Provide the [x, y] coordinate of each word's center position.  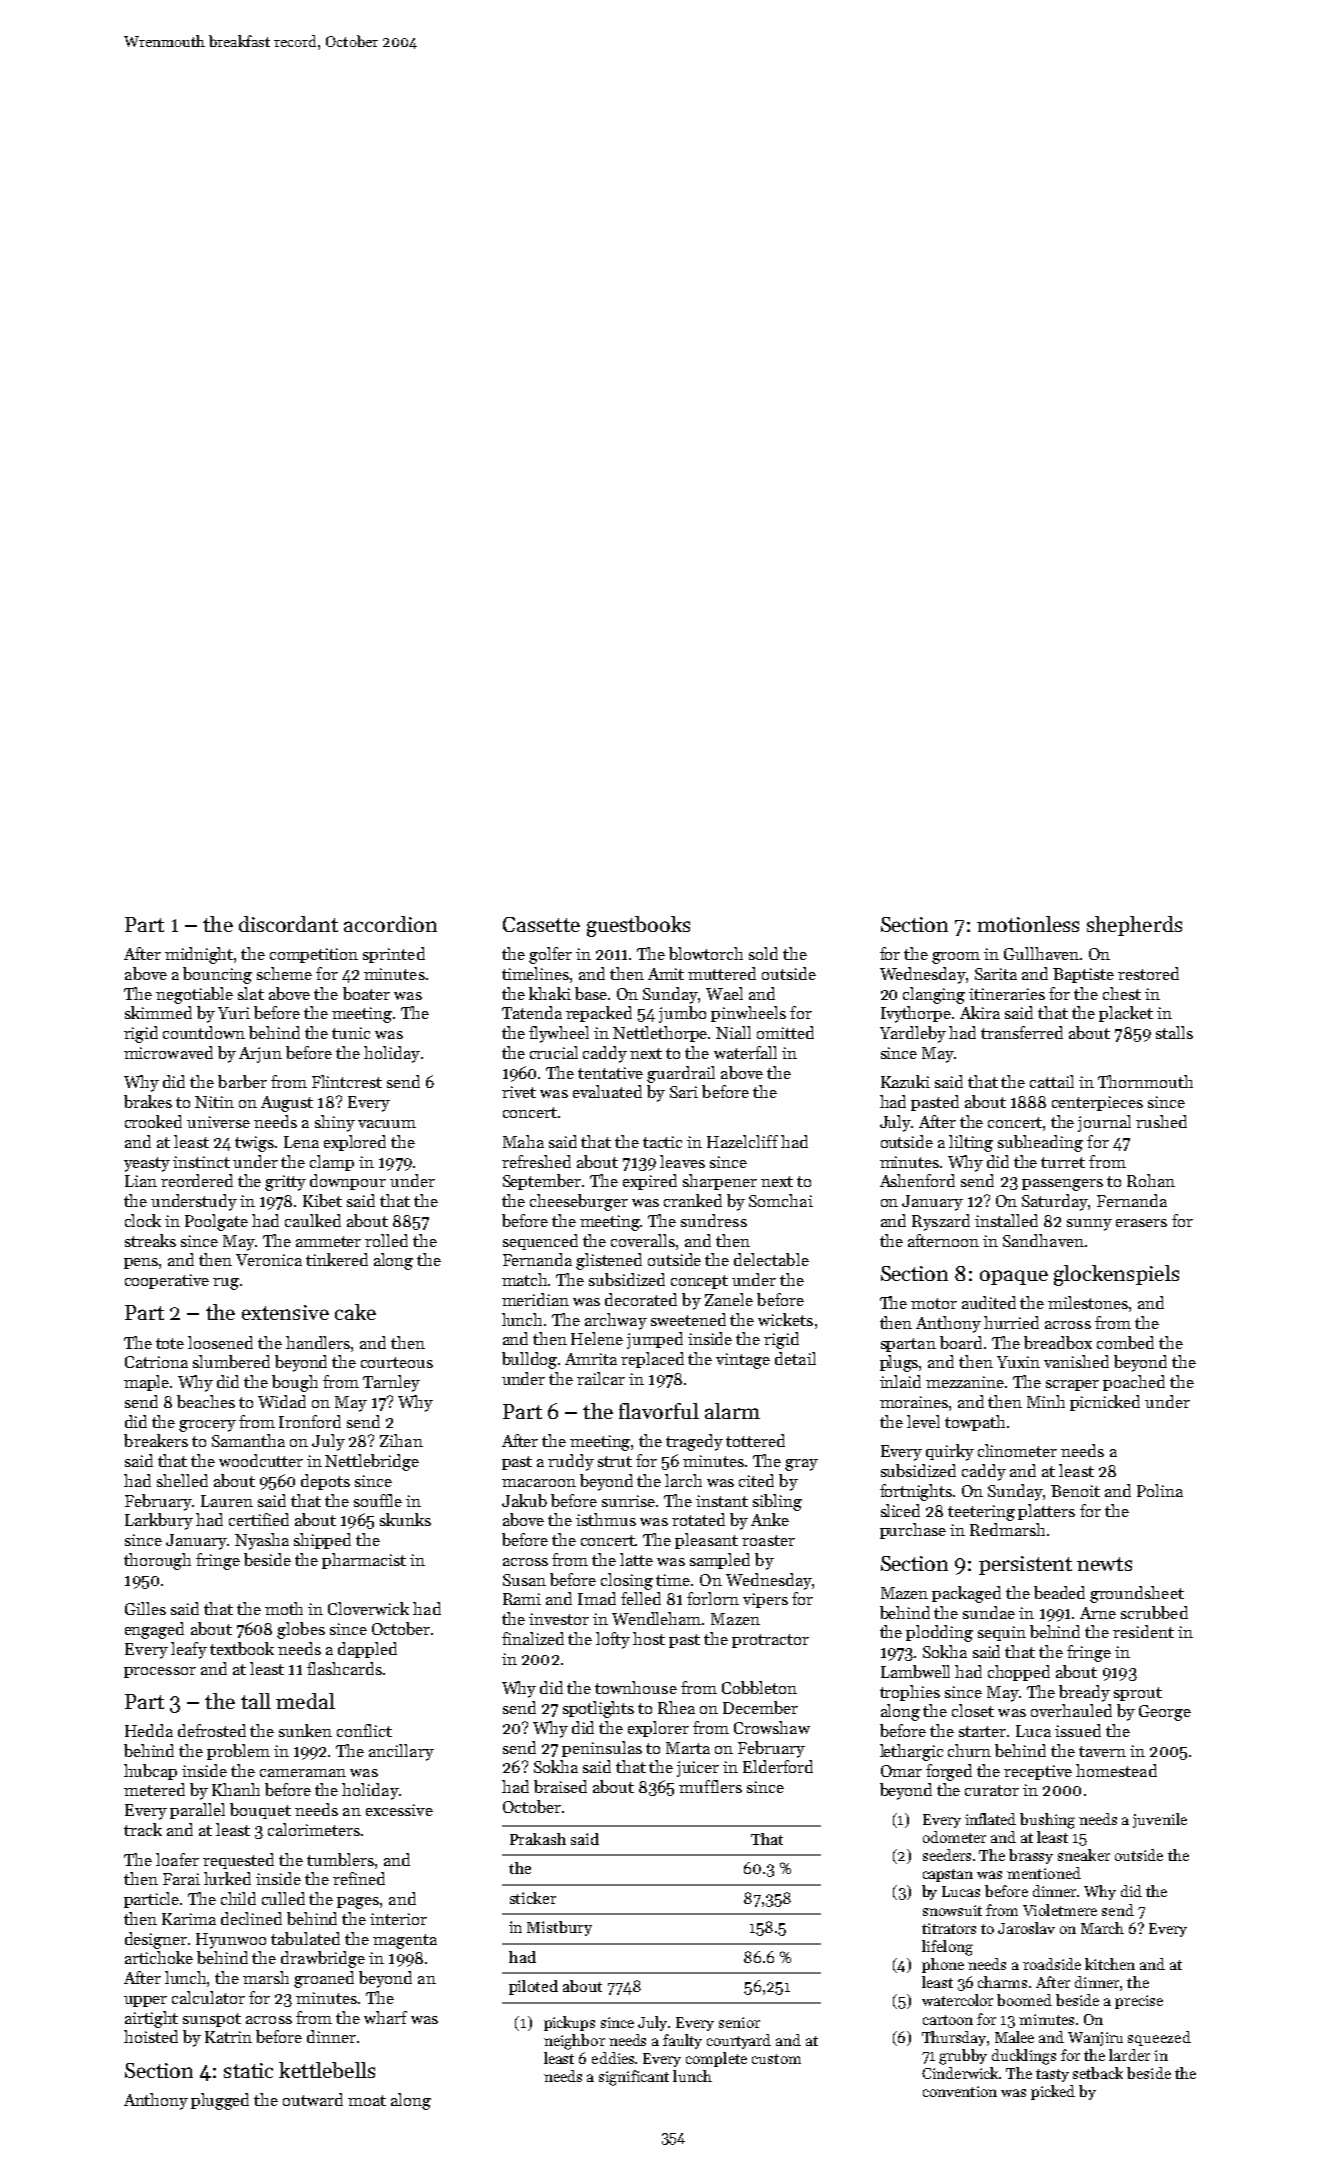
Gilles [145, 1608]
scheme [284, 973]
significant [634, 2078]
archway [616, 1321]
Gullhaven [1041, 953]
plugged [220, 2101]
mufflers [710, 1786]
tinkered [337, 1259]
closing [627, 1581]
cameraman [303, 1773]
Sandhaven [1043, 1240]
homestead [1116, 1770]
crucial [554, 1052]
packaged [966, 1594]
